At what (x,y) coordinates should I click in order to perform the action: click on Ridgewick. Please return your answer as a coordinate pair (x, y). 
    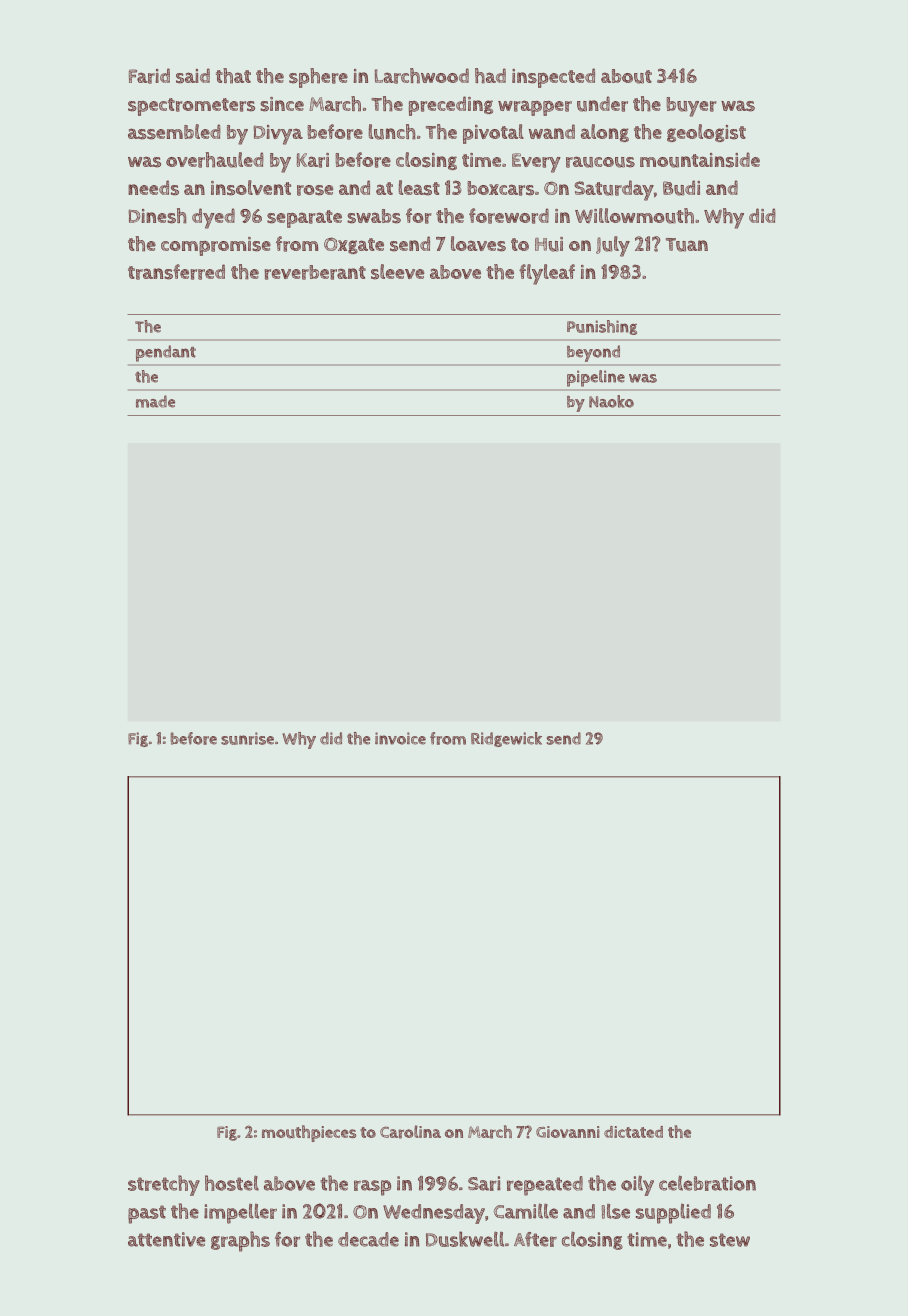
    Looking at the image, I should click on (506, 739).
